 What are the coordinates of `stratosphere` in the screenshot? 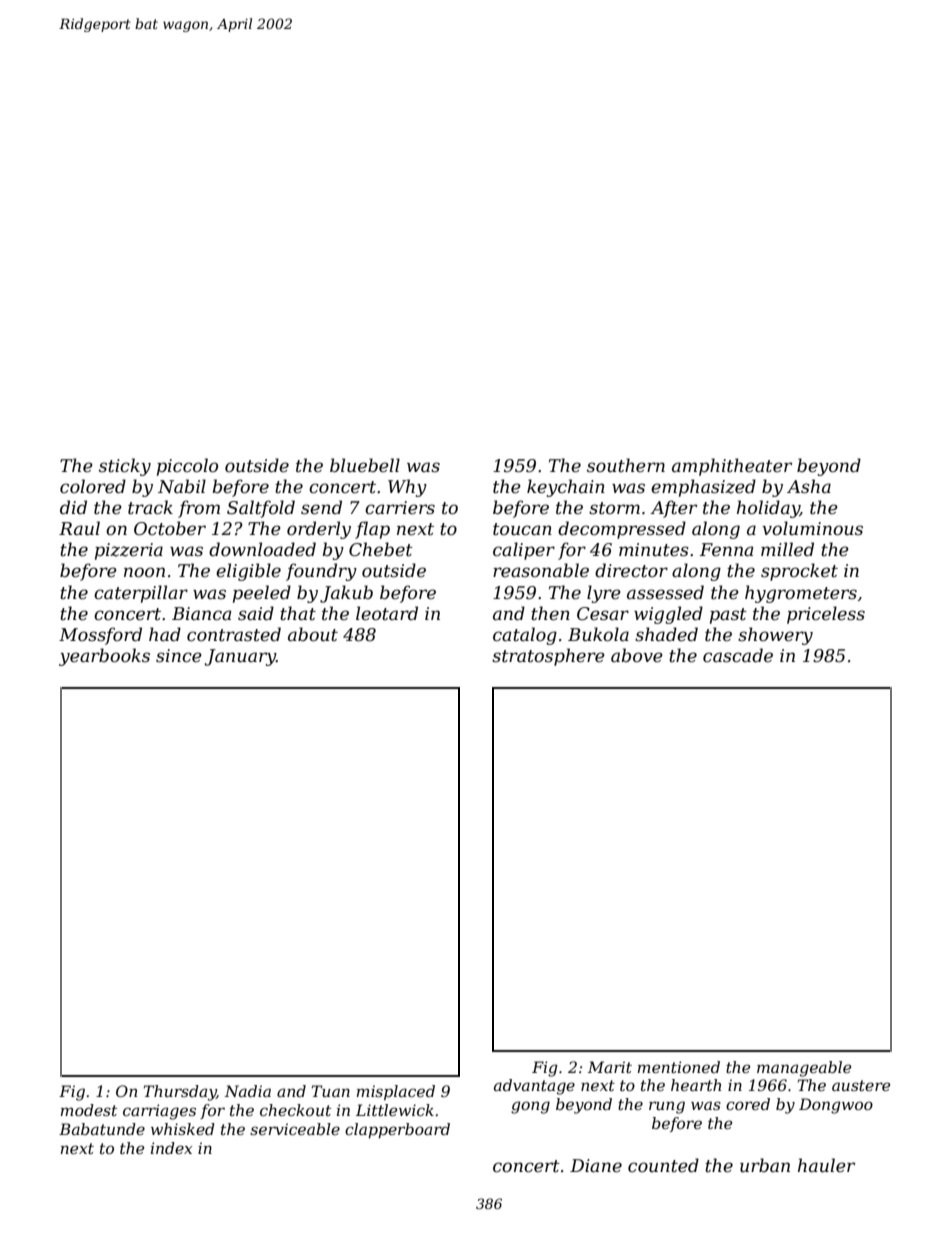 It's located at (548, 657).
